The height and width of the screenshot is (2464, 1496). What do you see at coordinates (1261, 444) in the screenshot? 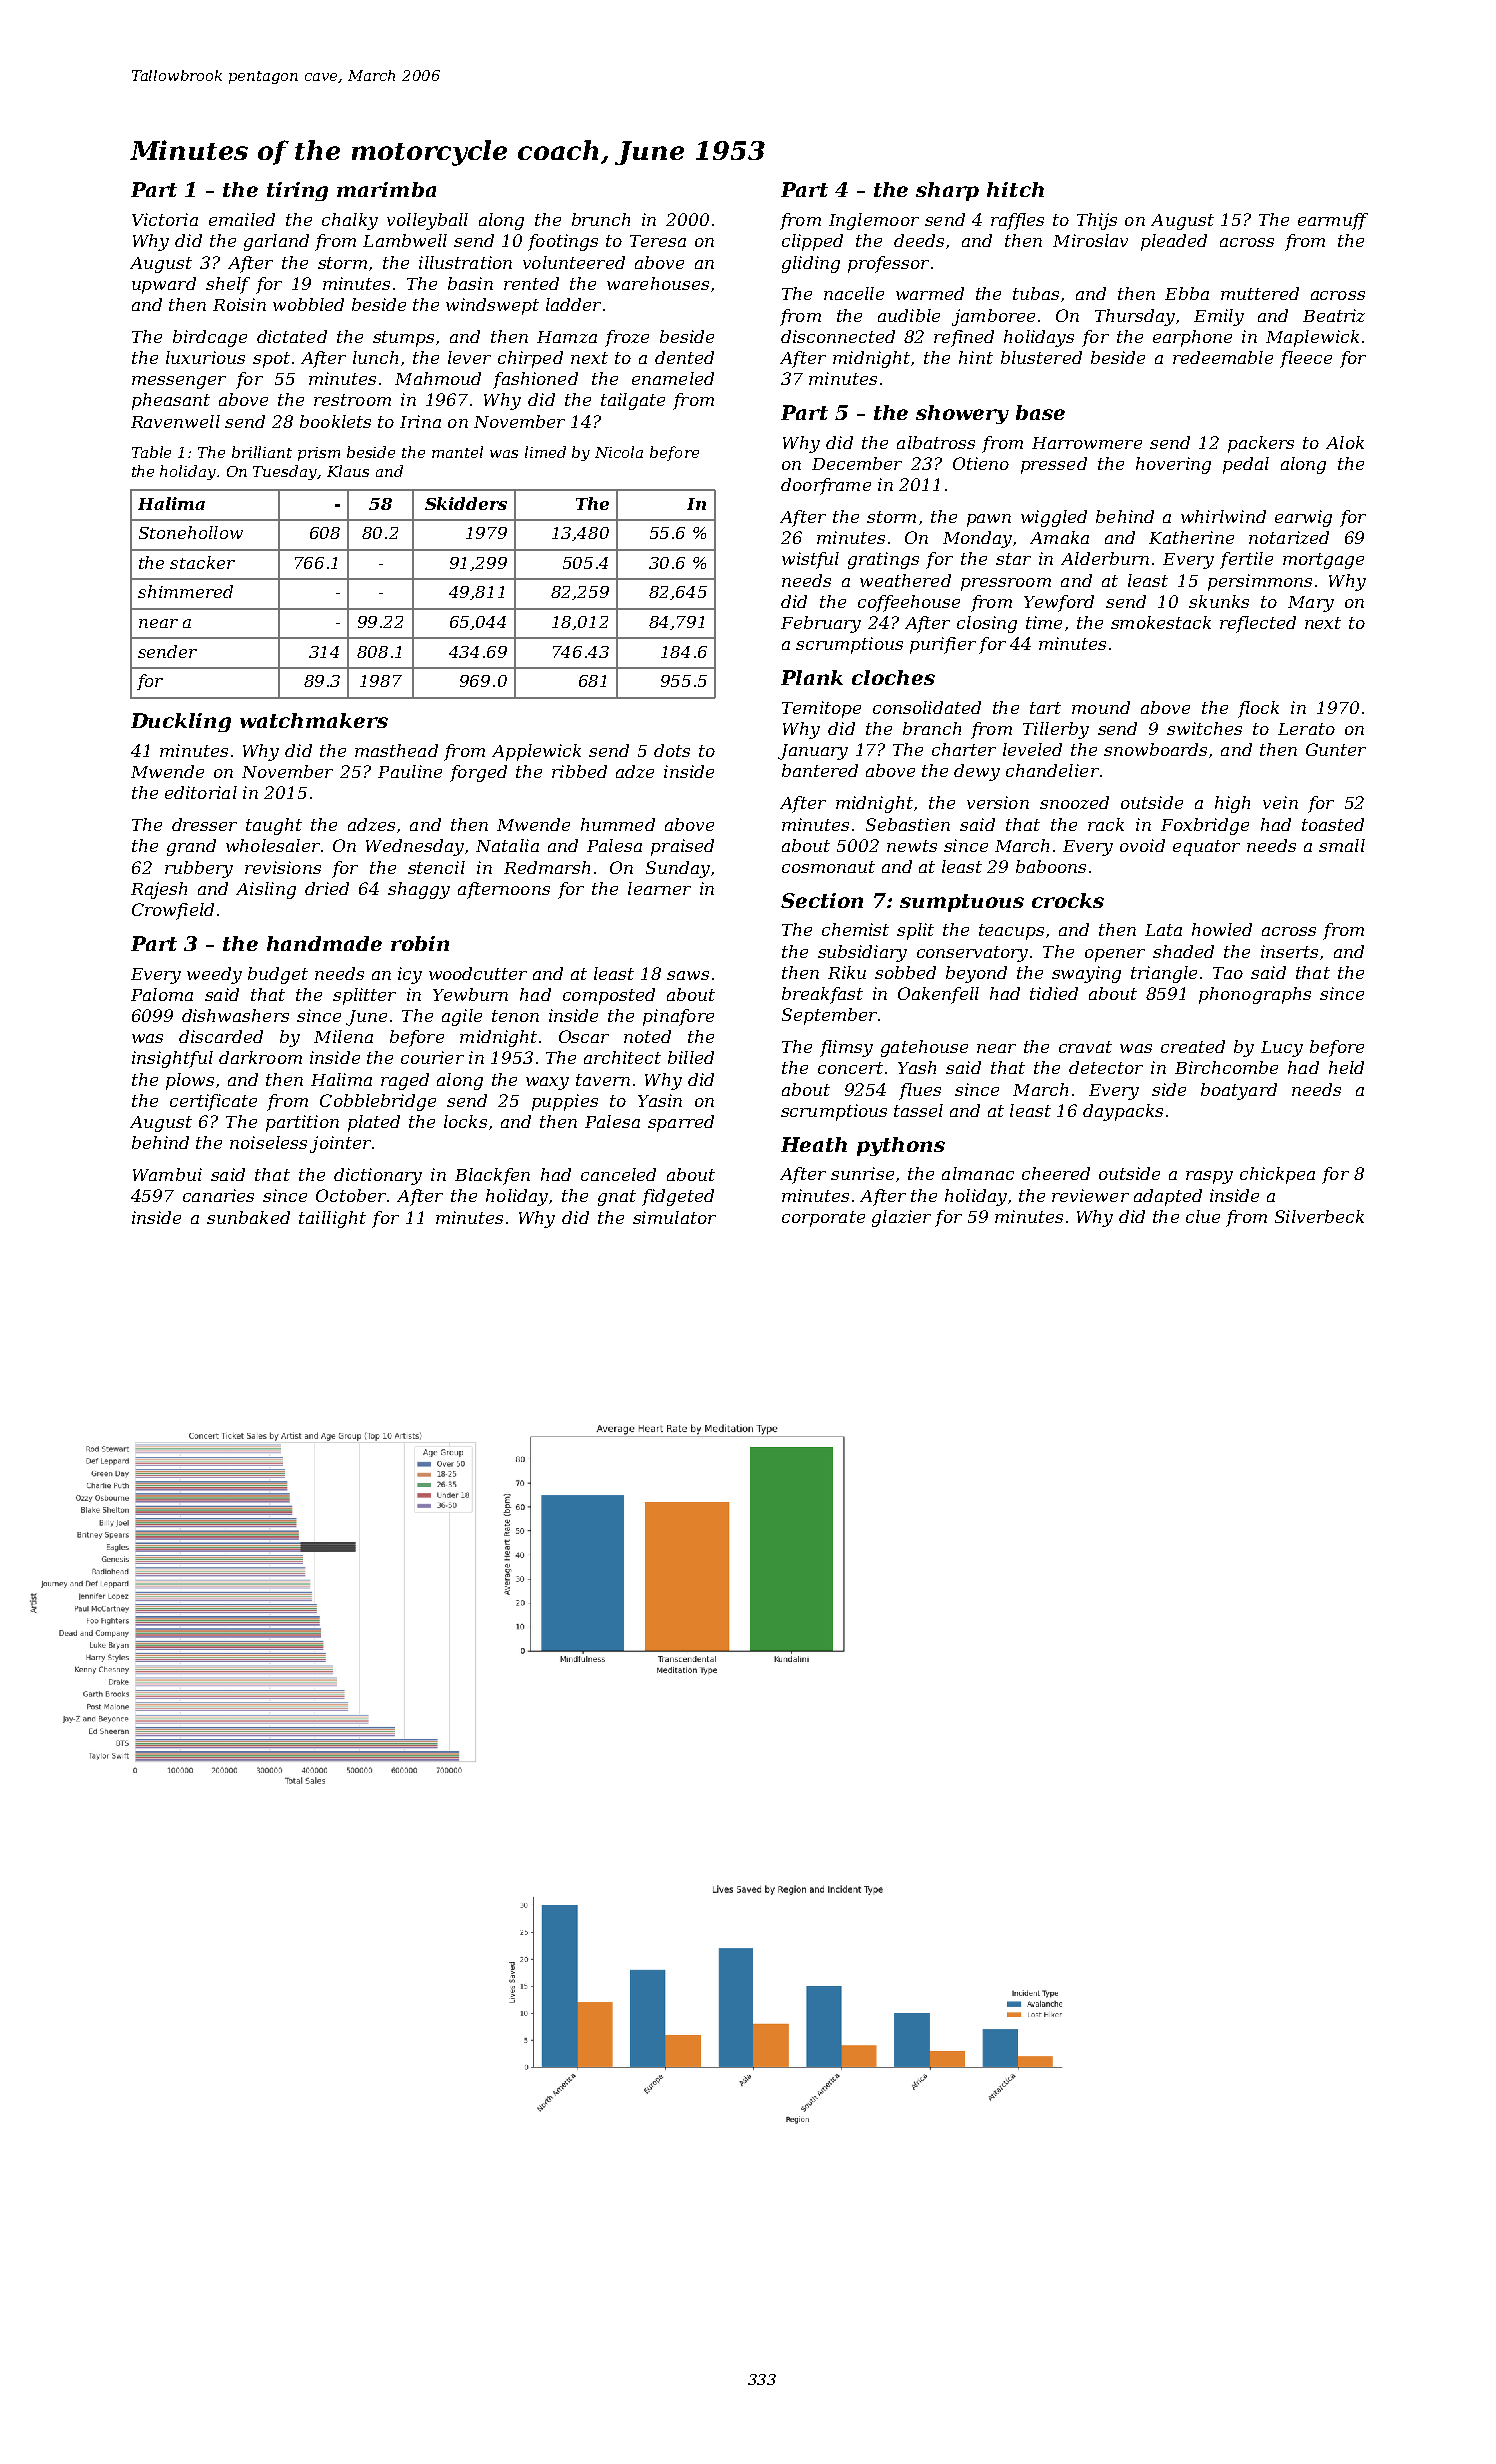
I see `packers` at bounding box center [1261, 444].
